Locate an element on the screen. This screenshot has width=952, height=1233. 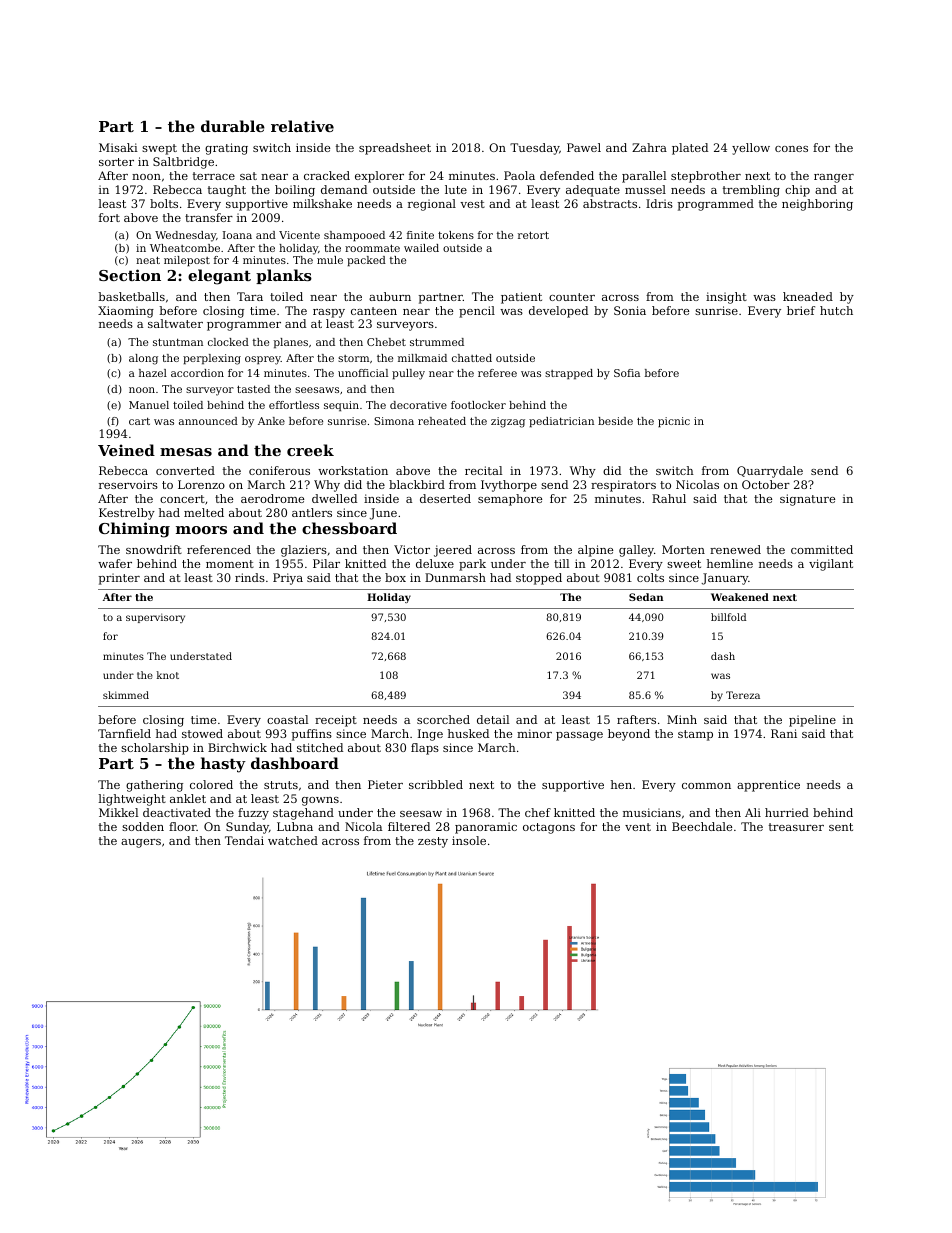
rinds is located at coordinates (250, 577).
